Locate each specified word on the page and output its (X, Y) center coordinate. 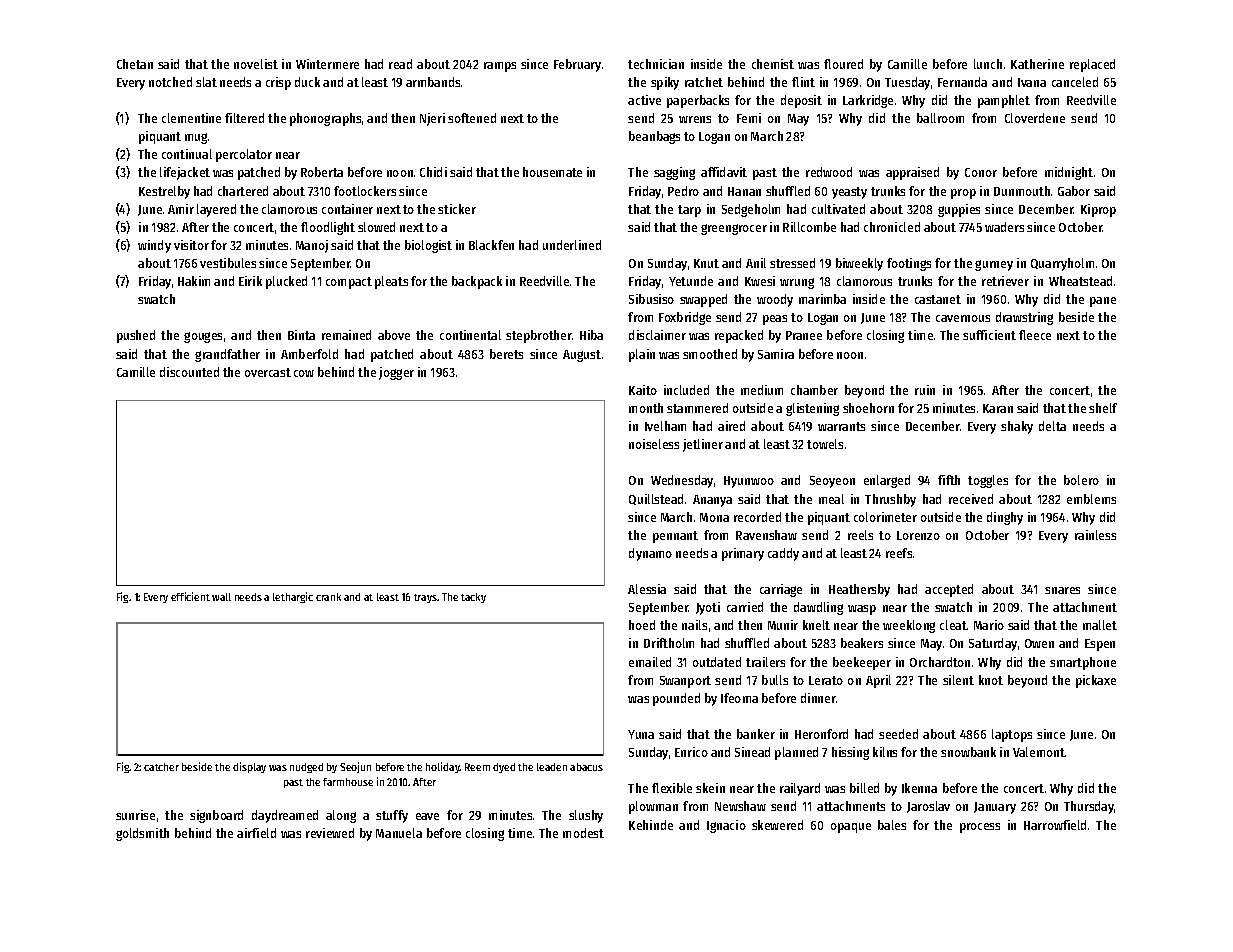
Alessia (647, 589)
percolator (244, 155)
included (686, 390)
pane (1103, 302)
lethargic (293, 597)
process (980, 828)
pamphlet (1004, 101)
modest (583, 833)
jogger (396, 373)
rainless (1095, 535)
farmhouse (348, 782)
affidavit (724, 172)
